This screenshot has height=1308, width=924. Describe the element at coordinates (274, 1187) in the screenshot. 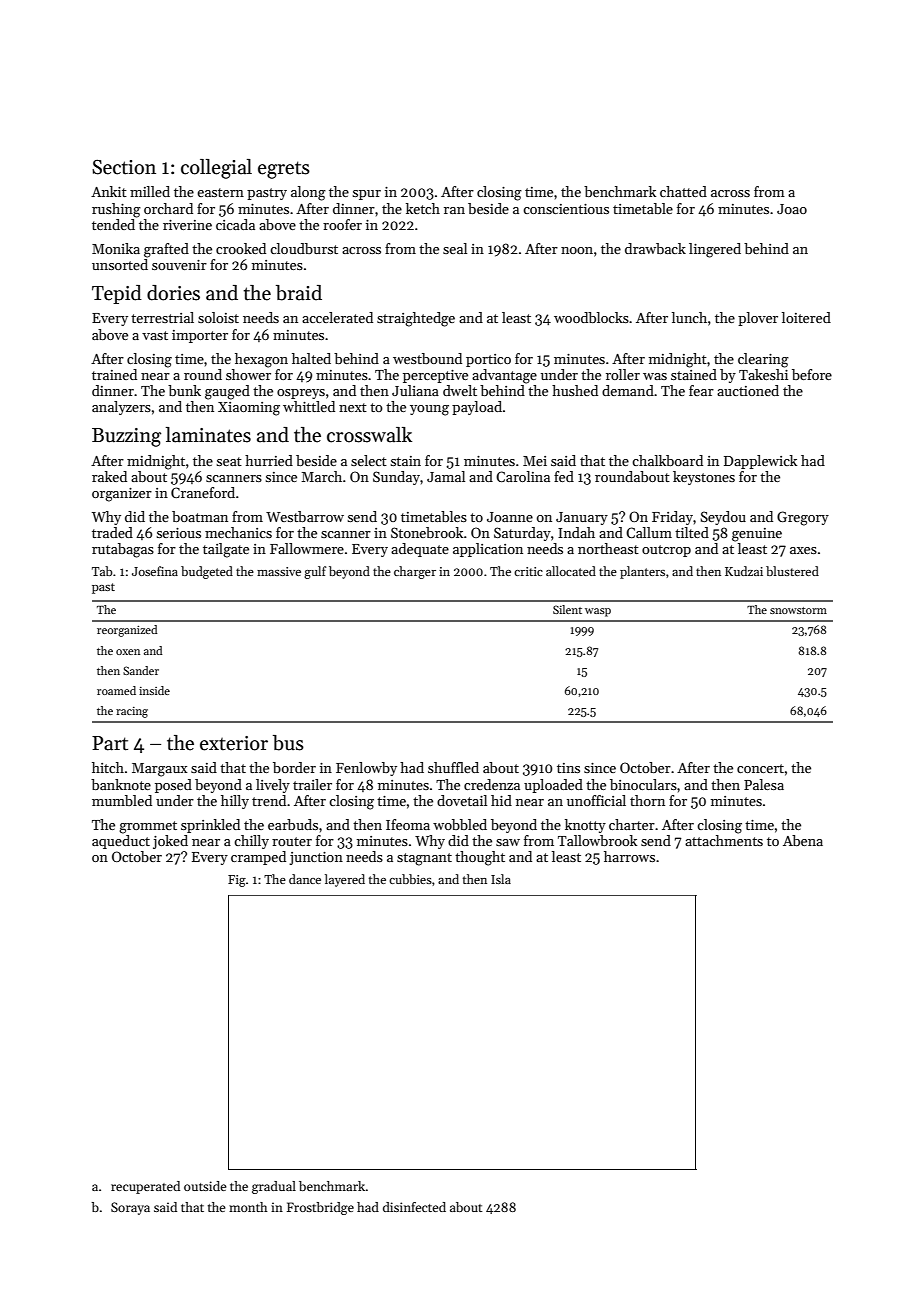

I see `gradual` at that location.
